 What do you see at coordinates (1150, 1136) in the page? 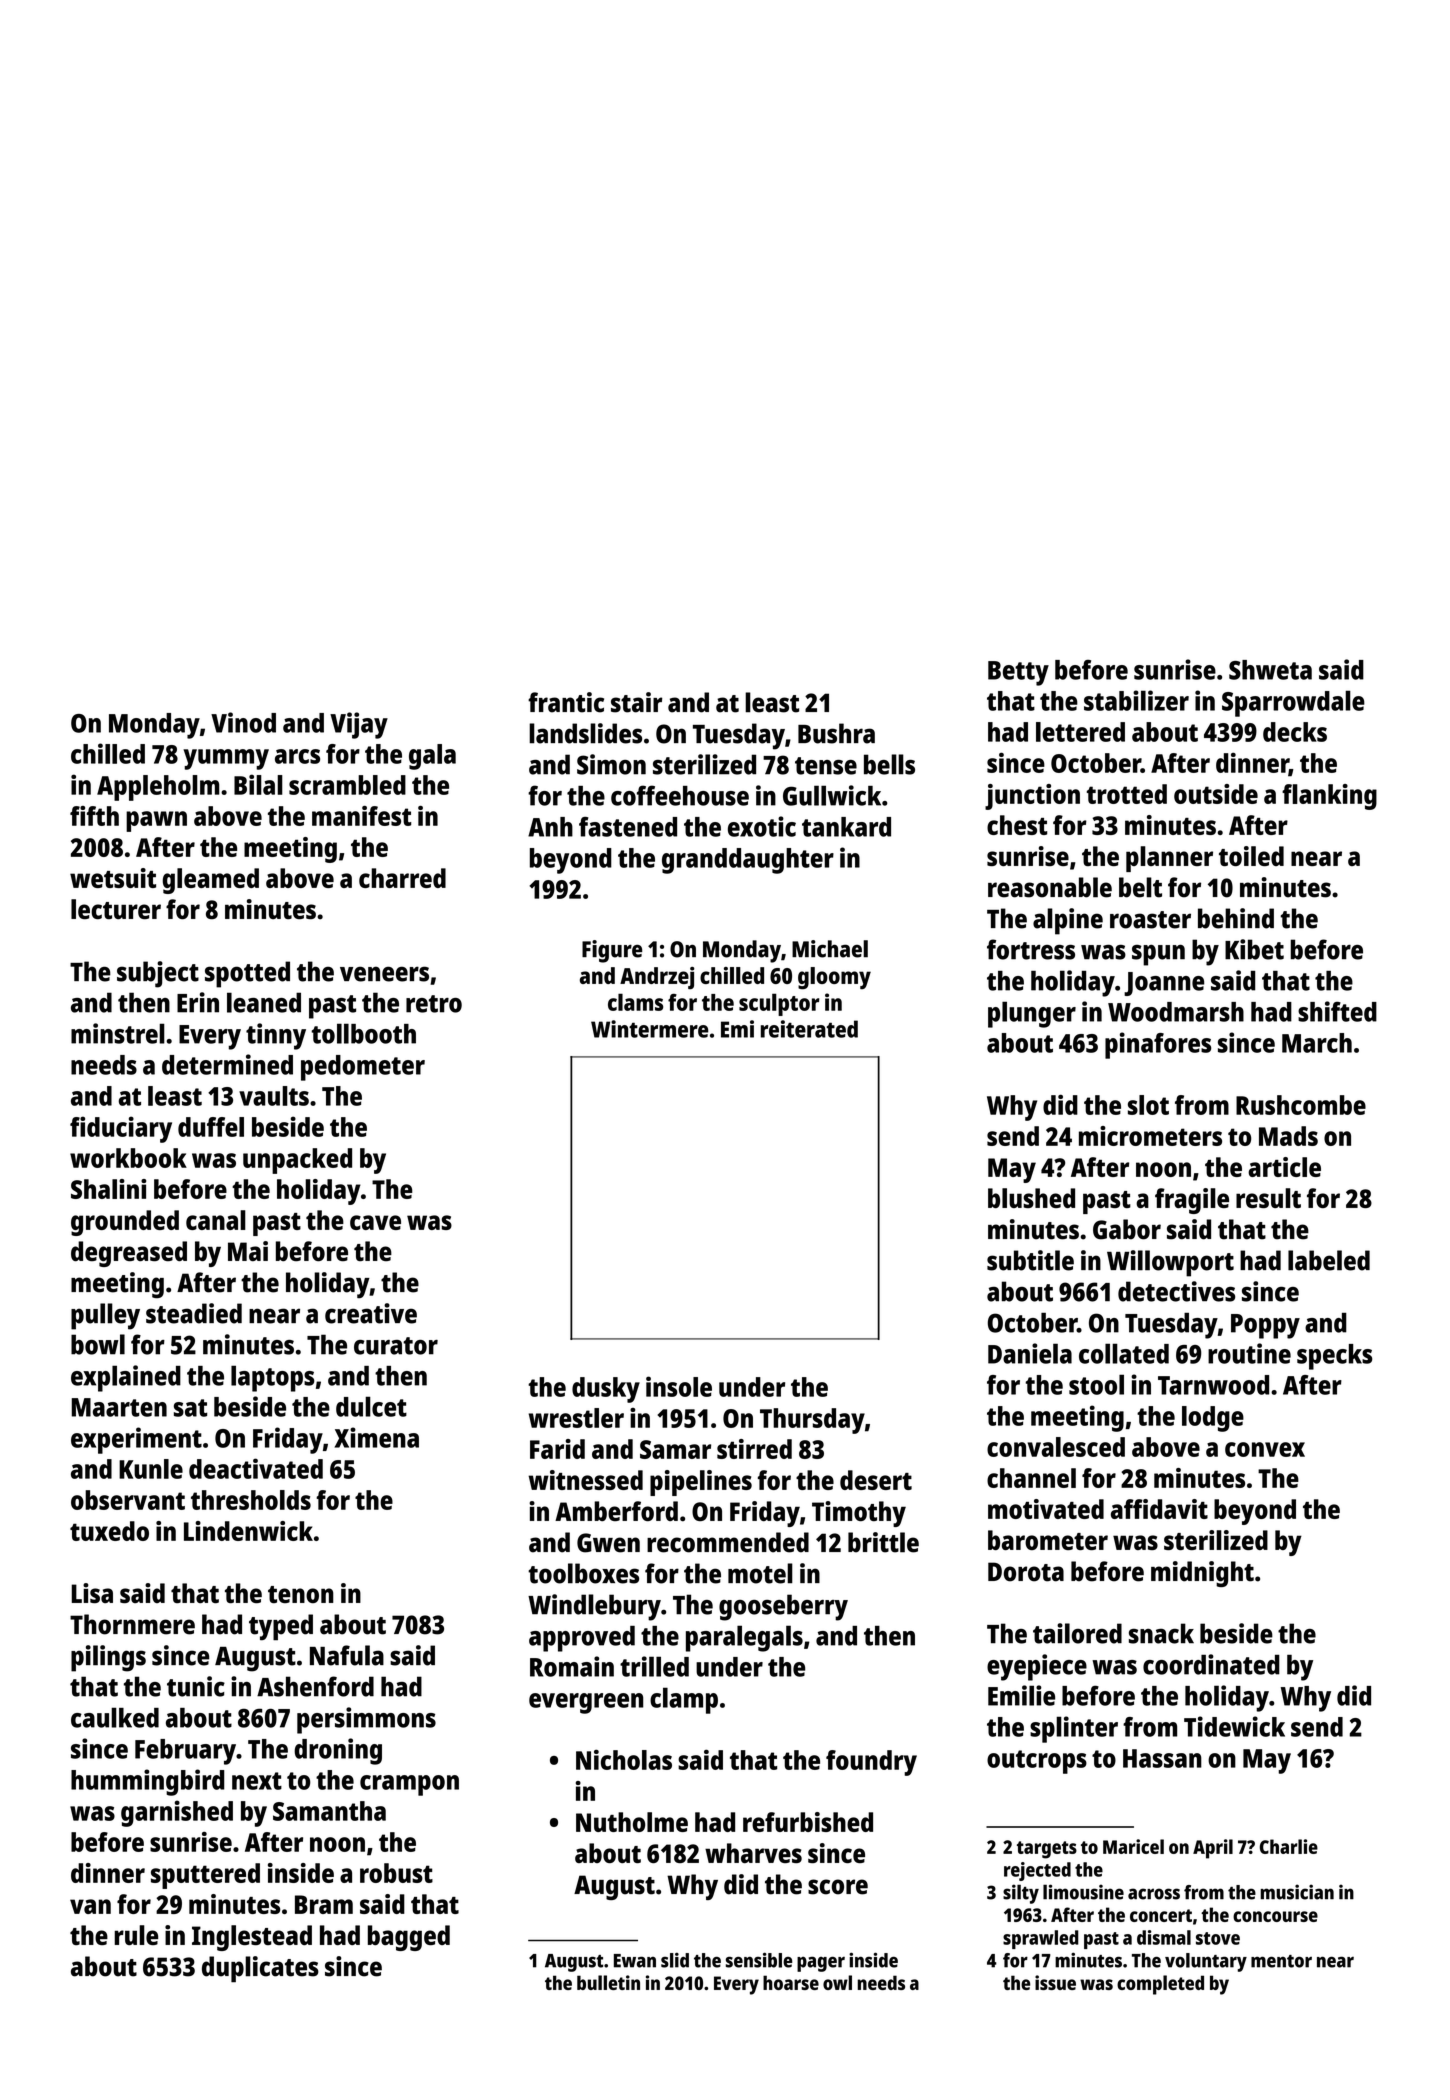
I see `micrometers` at bounding box center [1150, 1136].
